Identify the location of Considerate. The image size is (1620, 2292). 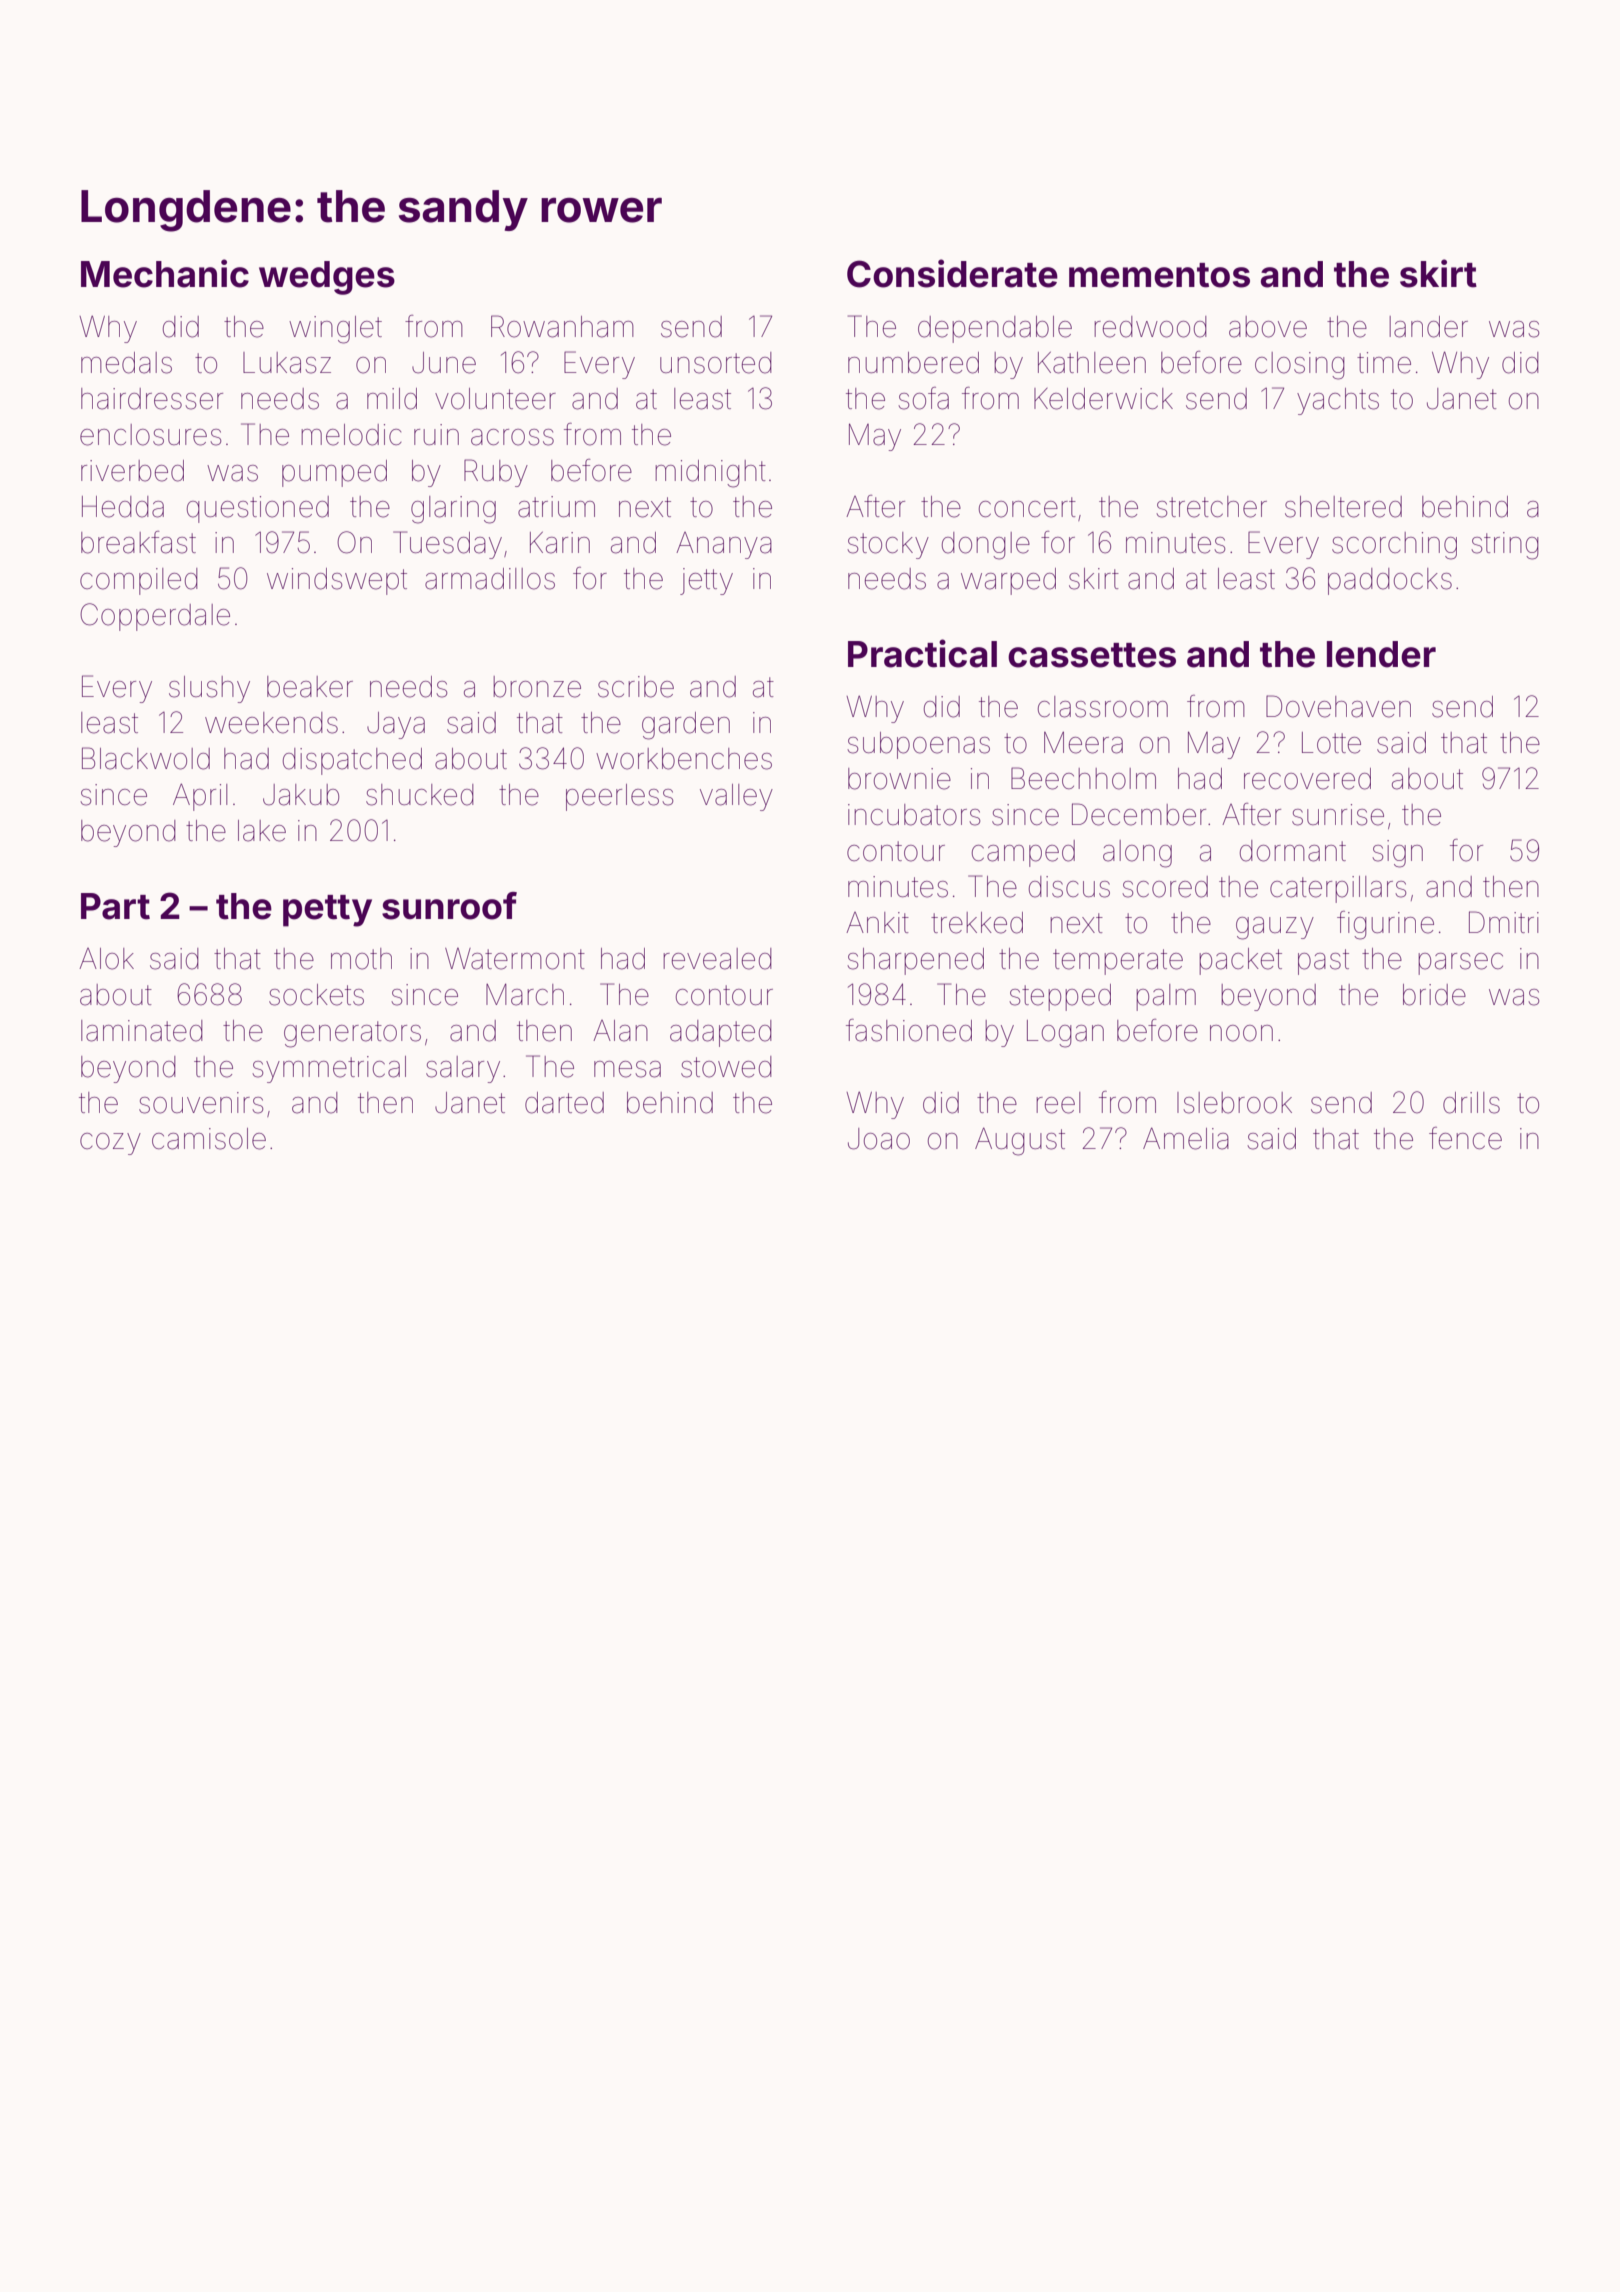
(952, 273).
